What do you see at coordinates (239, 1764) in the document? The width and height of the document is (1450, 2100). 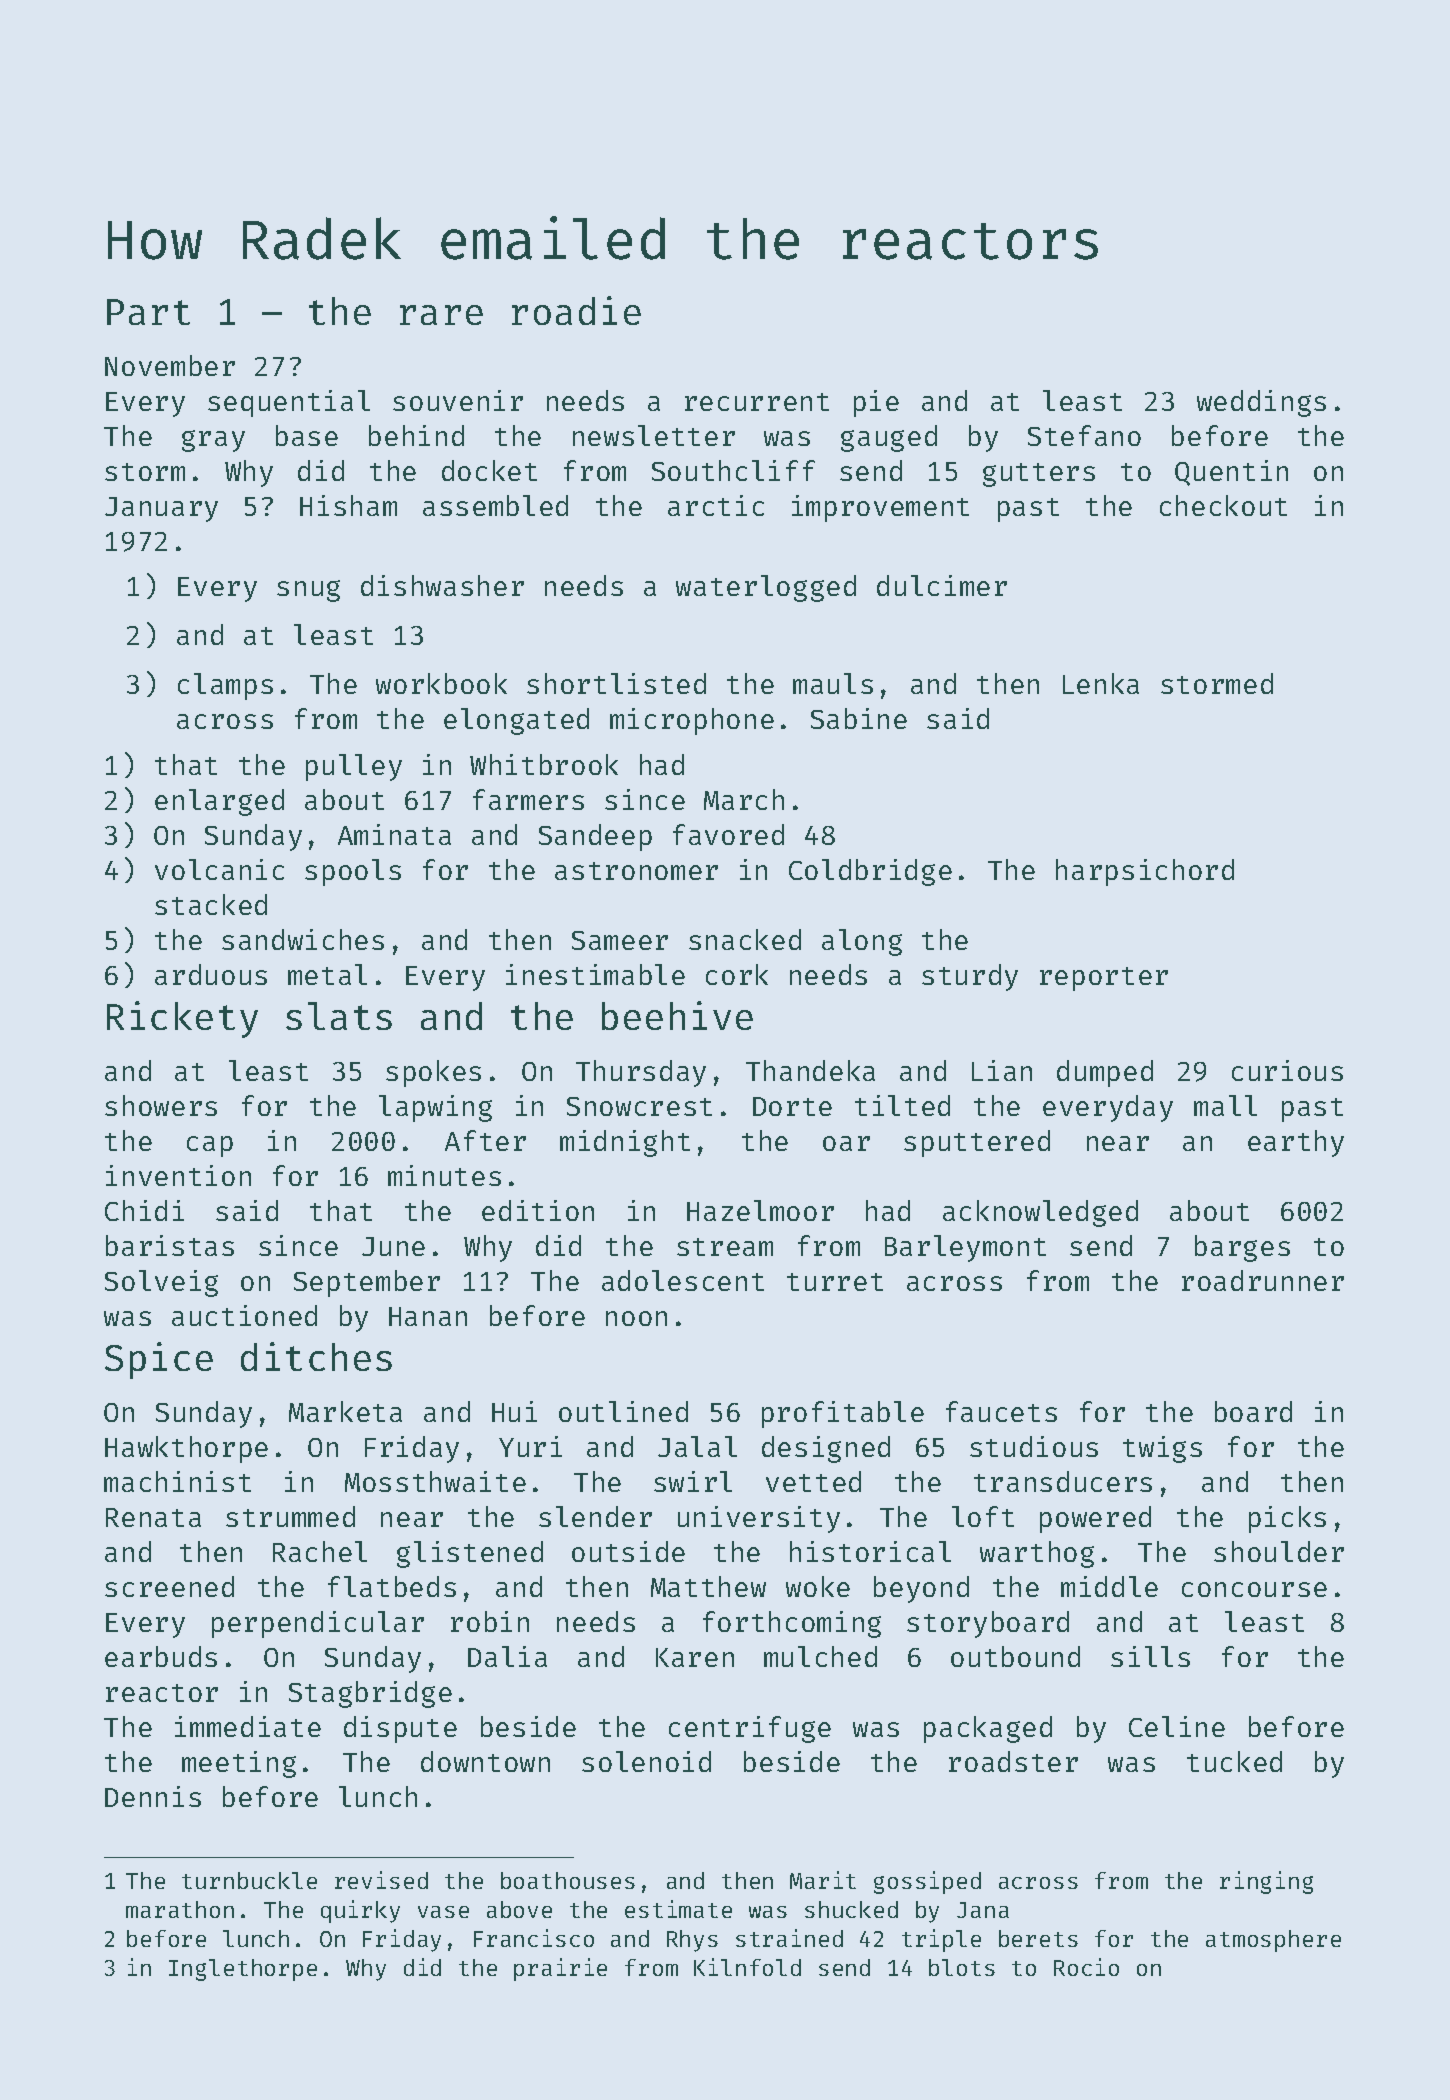 I see `meeting` at bounding box center [239, 1764].
